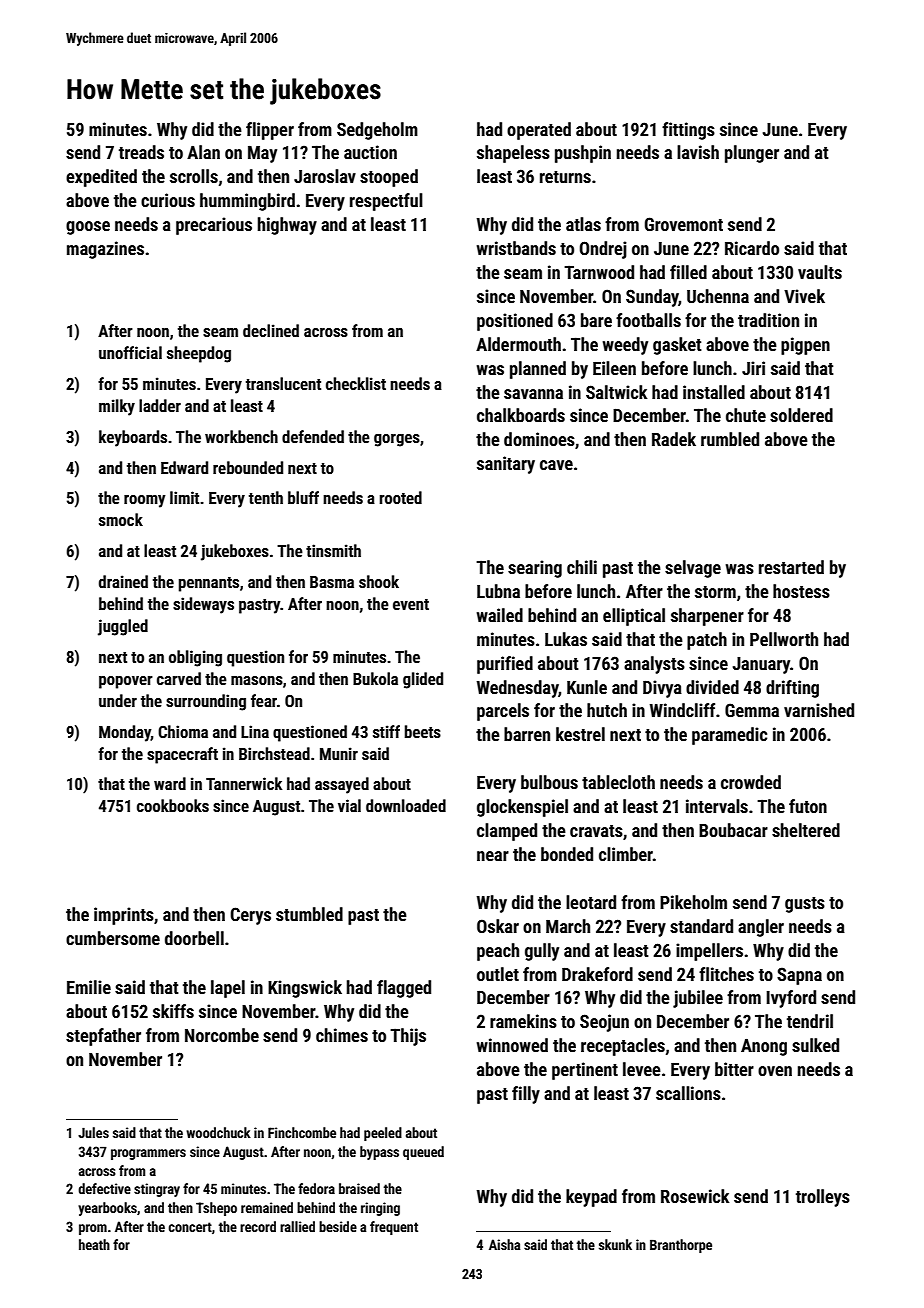 The width and height of the image is (924, 1308). What do you see at coordinates (94, 1244) in the image?
I see `heath` at bounding box center [94, 1244].
